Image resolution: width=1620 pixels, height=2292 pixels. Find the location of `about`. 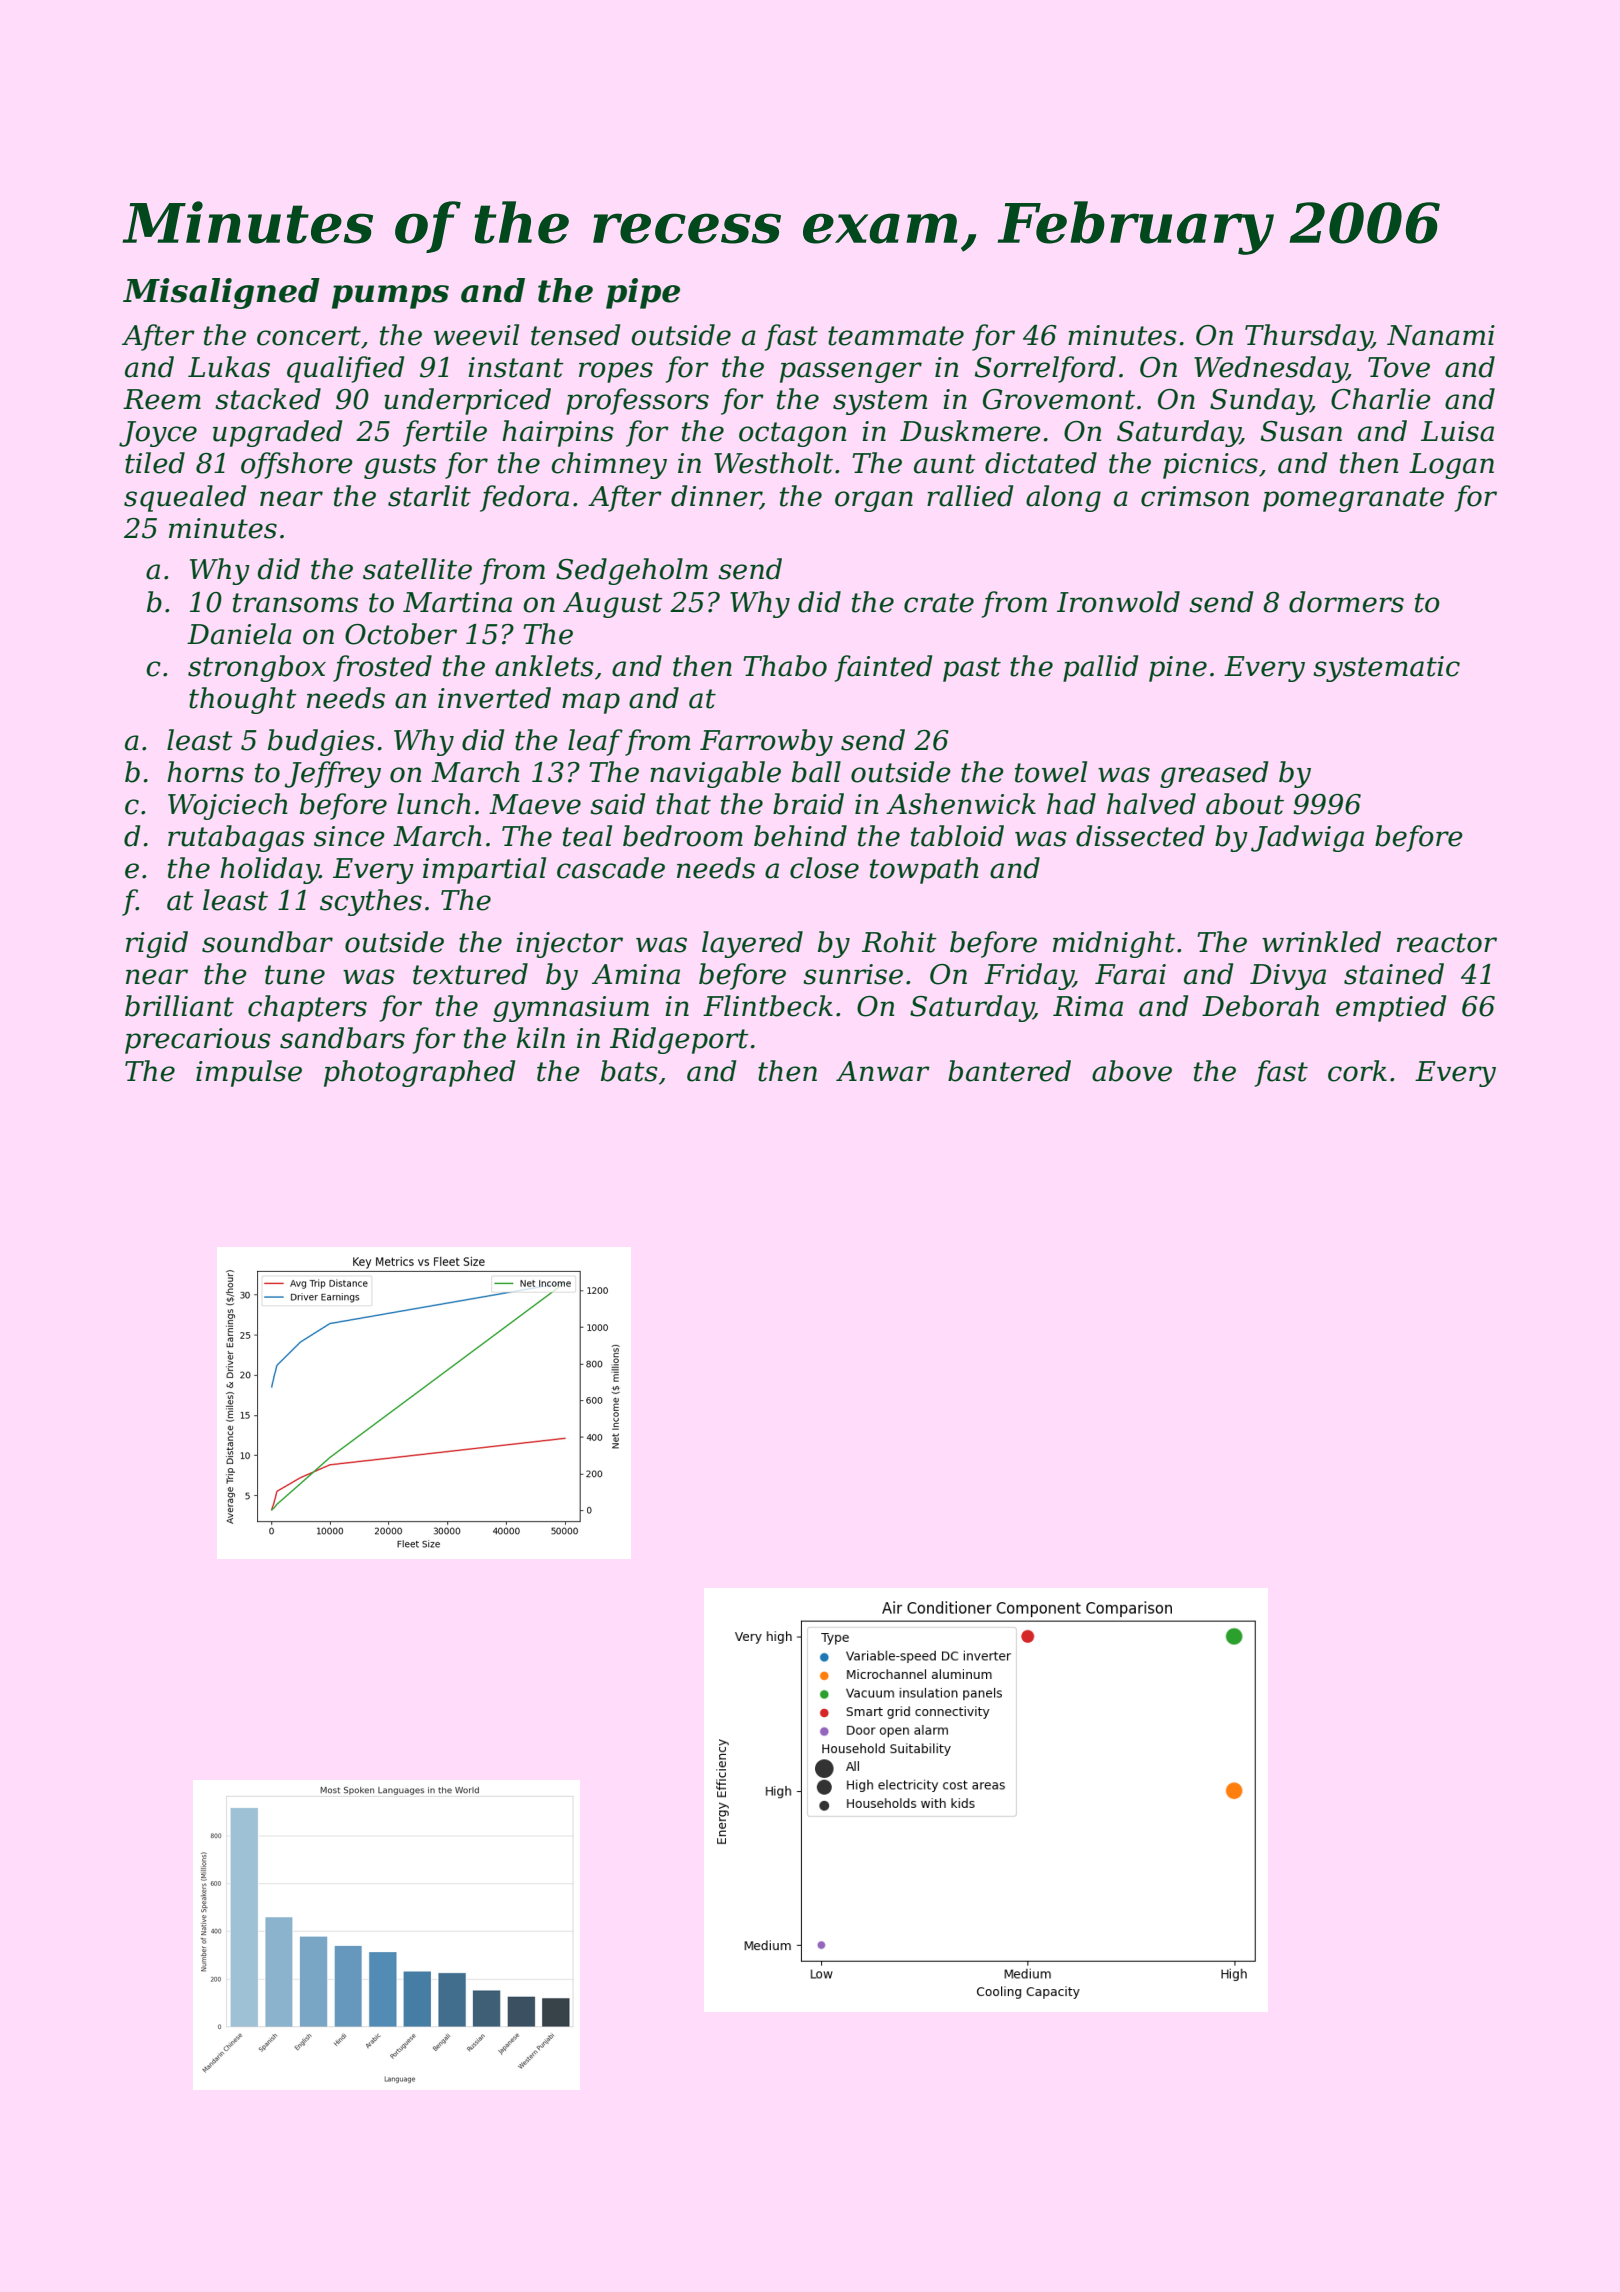

about is located at coordinates (1245, 804).
